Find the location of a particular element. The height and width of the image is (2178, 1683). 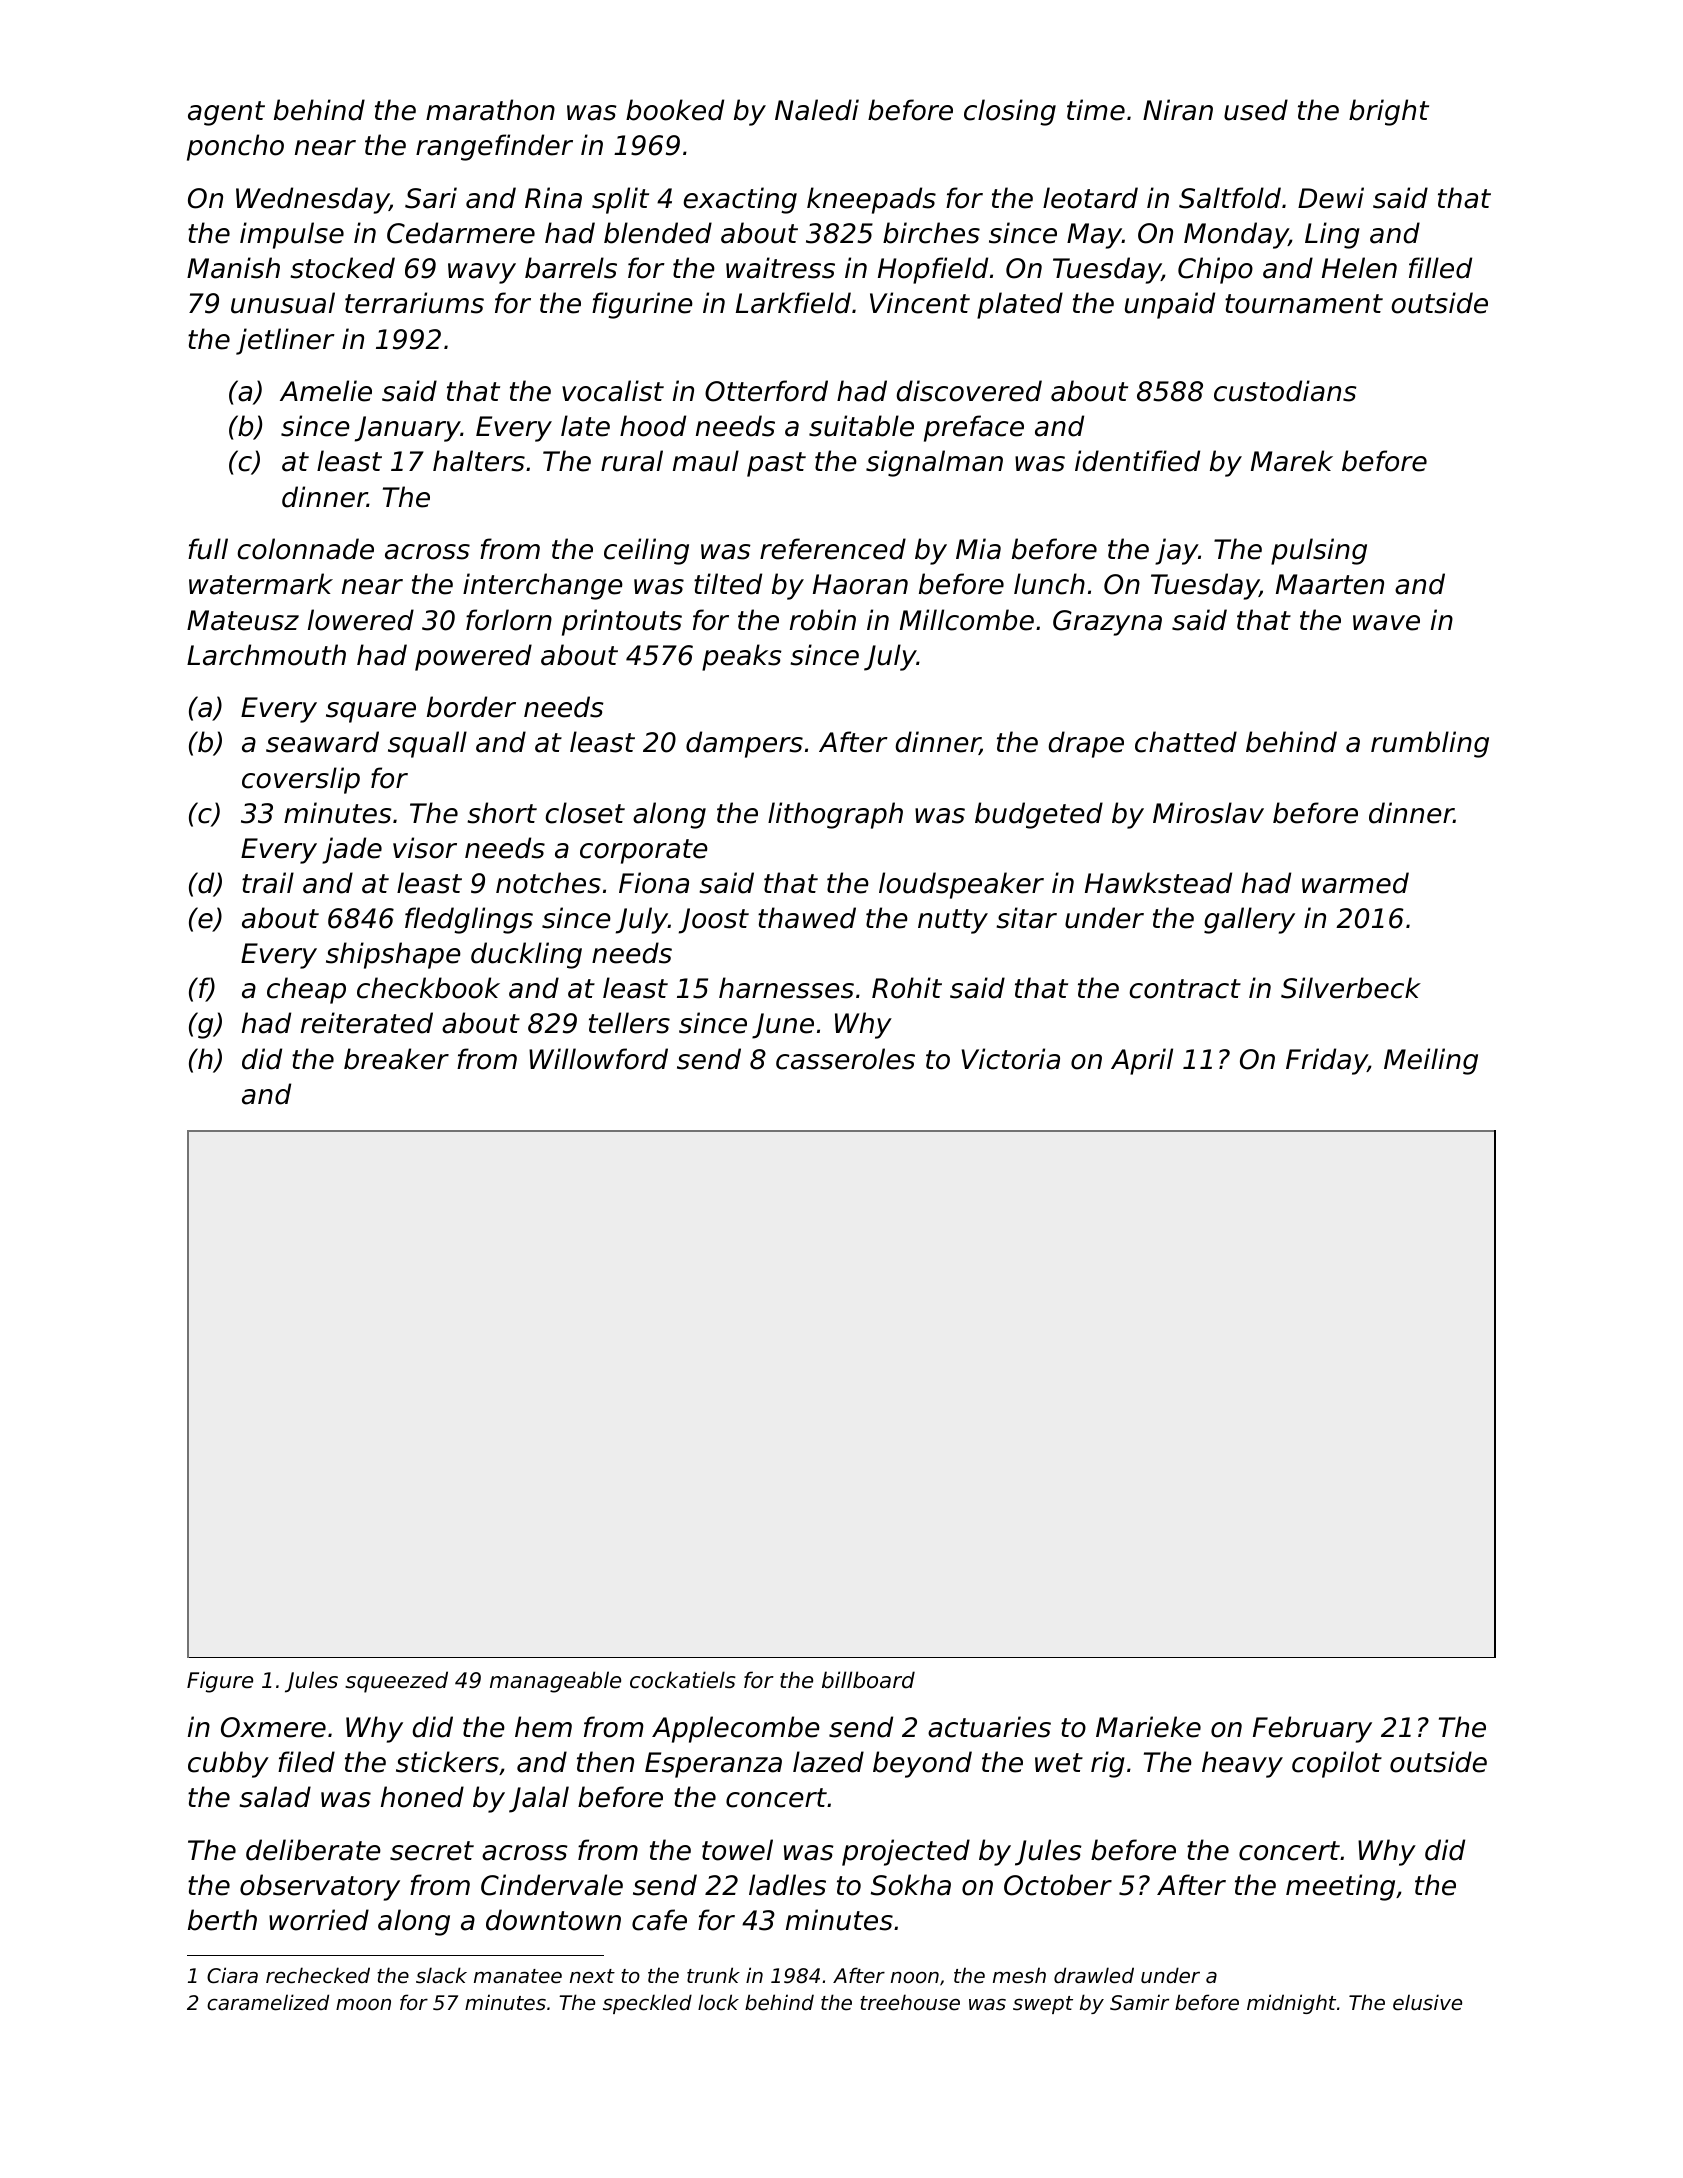

tellers is located at coordinates (629, 1023).
